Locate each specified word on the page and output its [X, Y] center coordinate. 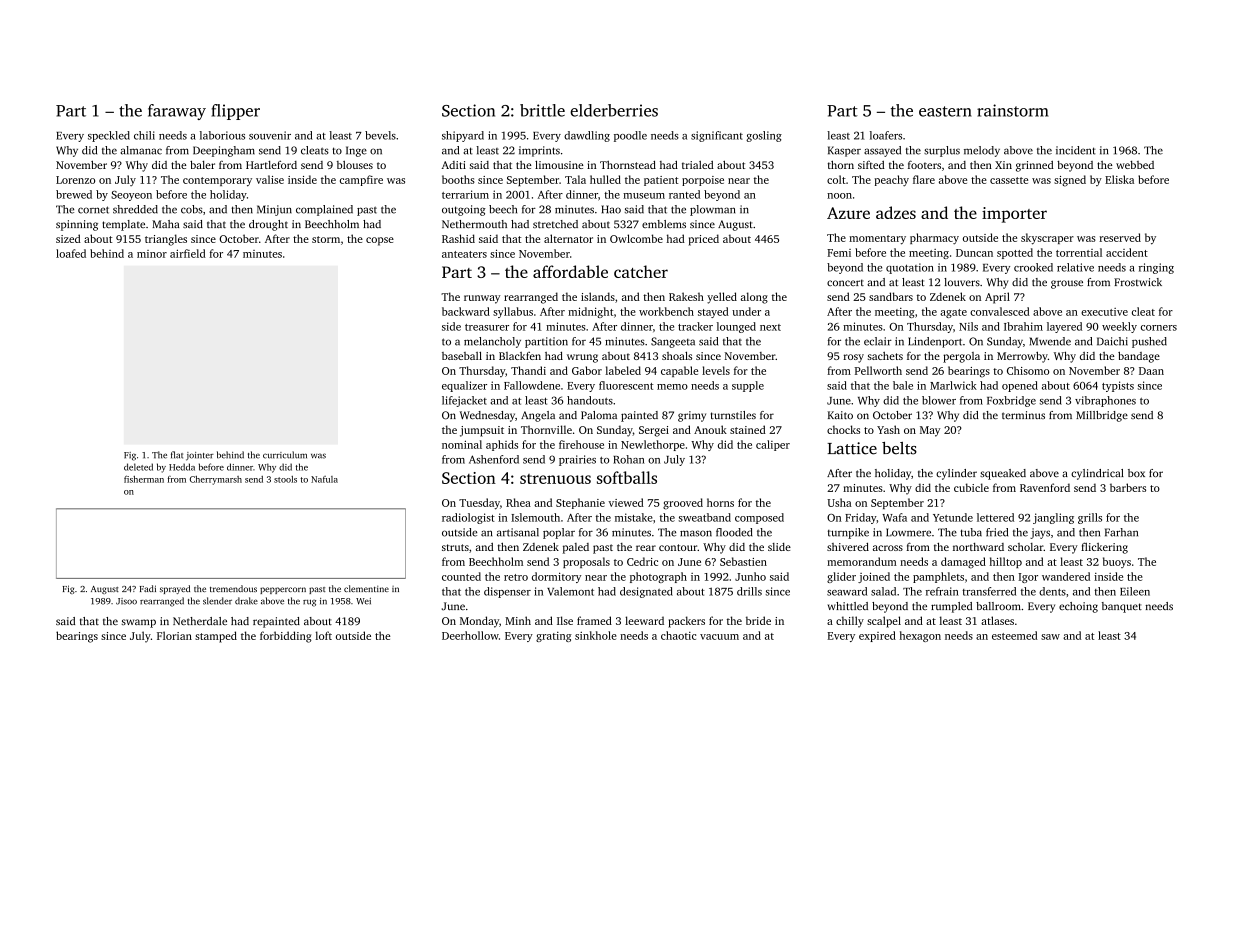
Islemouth [535, 517]
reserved [1120, 237]
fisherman [144, 479]
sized [68, 238]
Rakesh [686, 296]
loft [323, 635]
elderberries [614, 110]
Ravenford [1045, 487]
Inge [356, 151]
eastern [945, 111]
